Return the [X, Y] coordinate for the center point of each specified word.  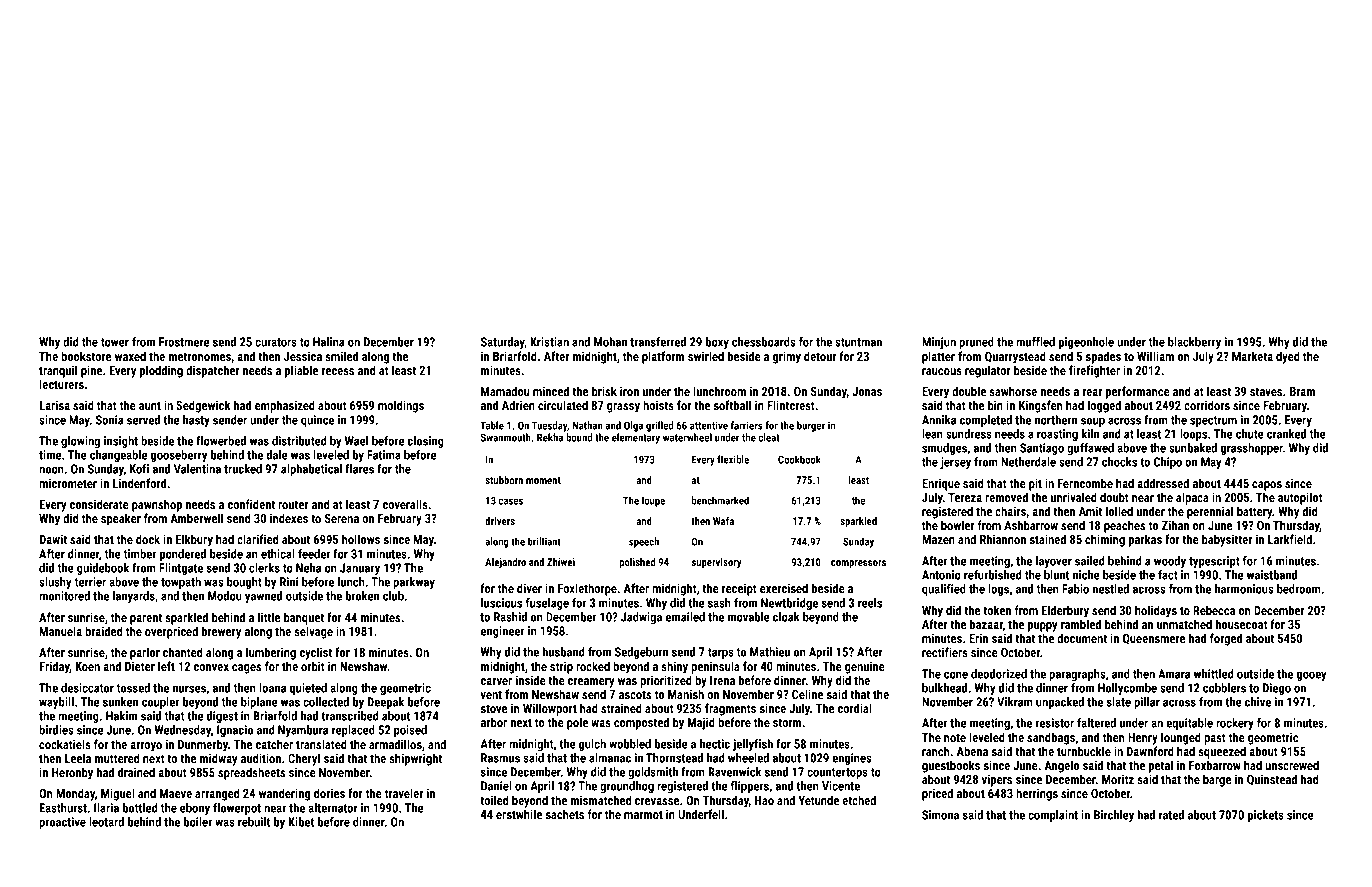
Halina [328, 342]
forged [1226, 639]
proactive [62, 823]
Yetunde [818, 800]
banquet [304, 618]
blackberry [1194, 343]
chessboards [764, 342]
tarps [721, 653]
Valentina [197, 469]
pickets [1266, 816]
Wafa [723, 521]
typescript [1214, 562]
